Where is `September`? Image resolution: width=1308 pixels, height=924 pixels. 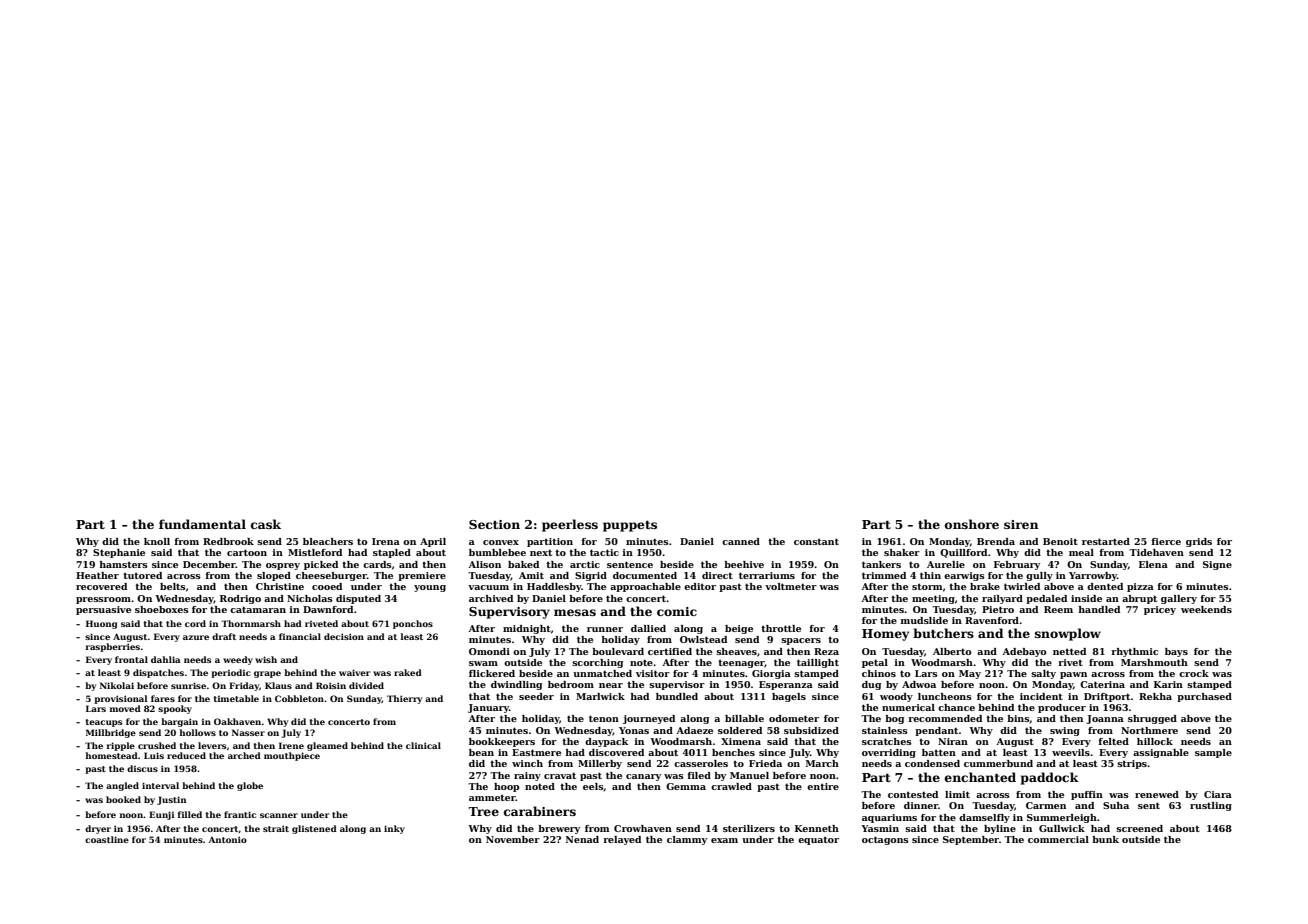
September is located at coordinates (971, 840).
